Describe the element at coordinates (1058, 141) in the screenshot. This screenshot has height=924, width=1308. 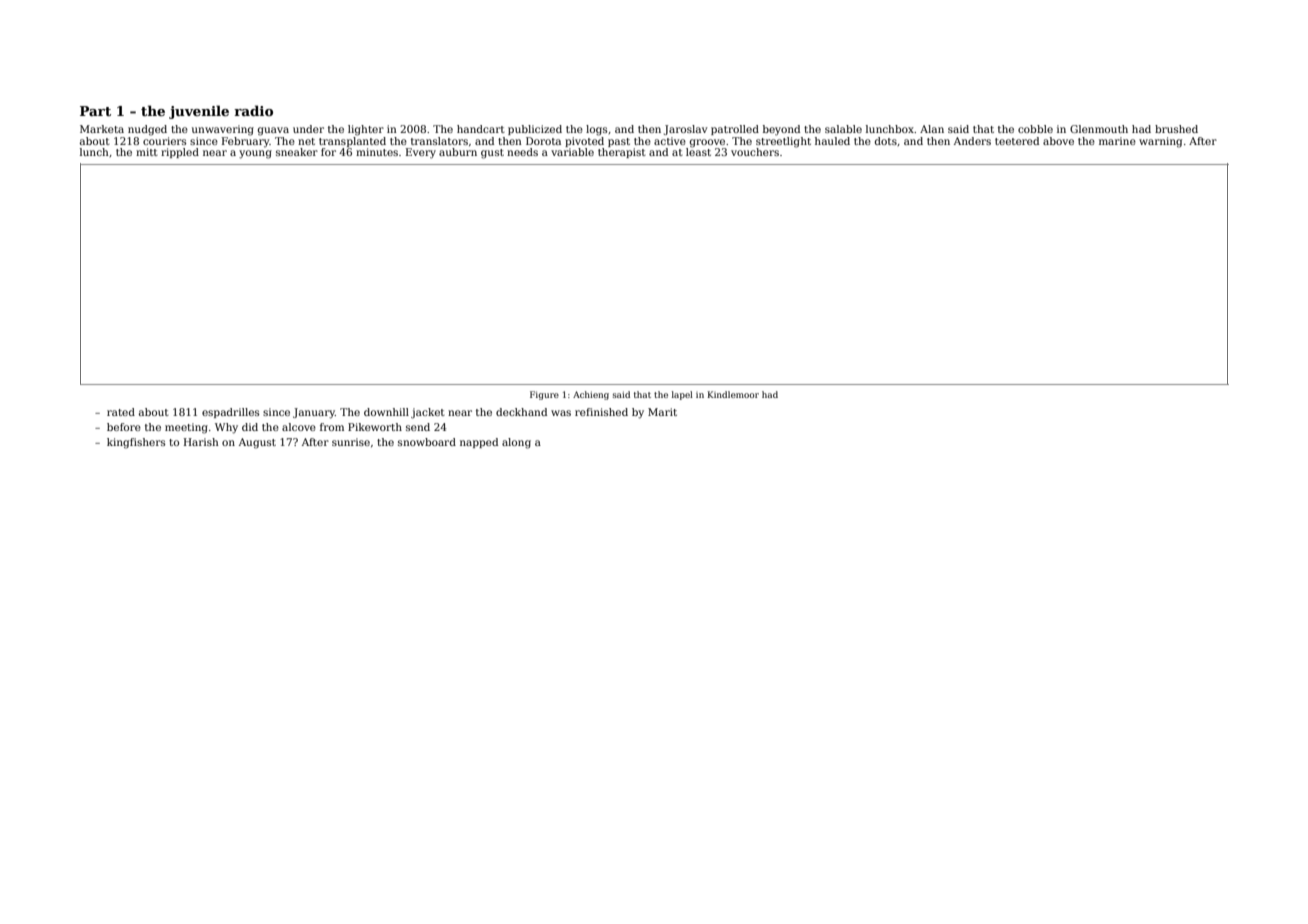
I see `above` at that location.
